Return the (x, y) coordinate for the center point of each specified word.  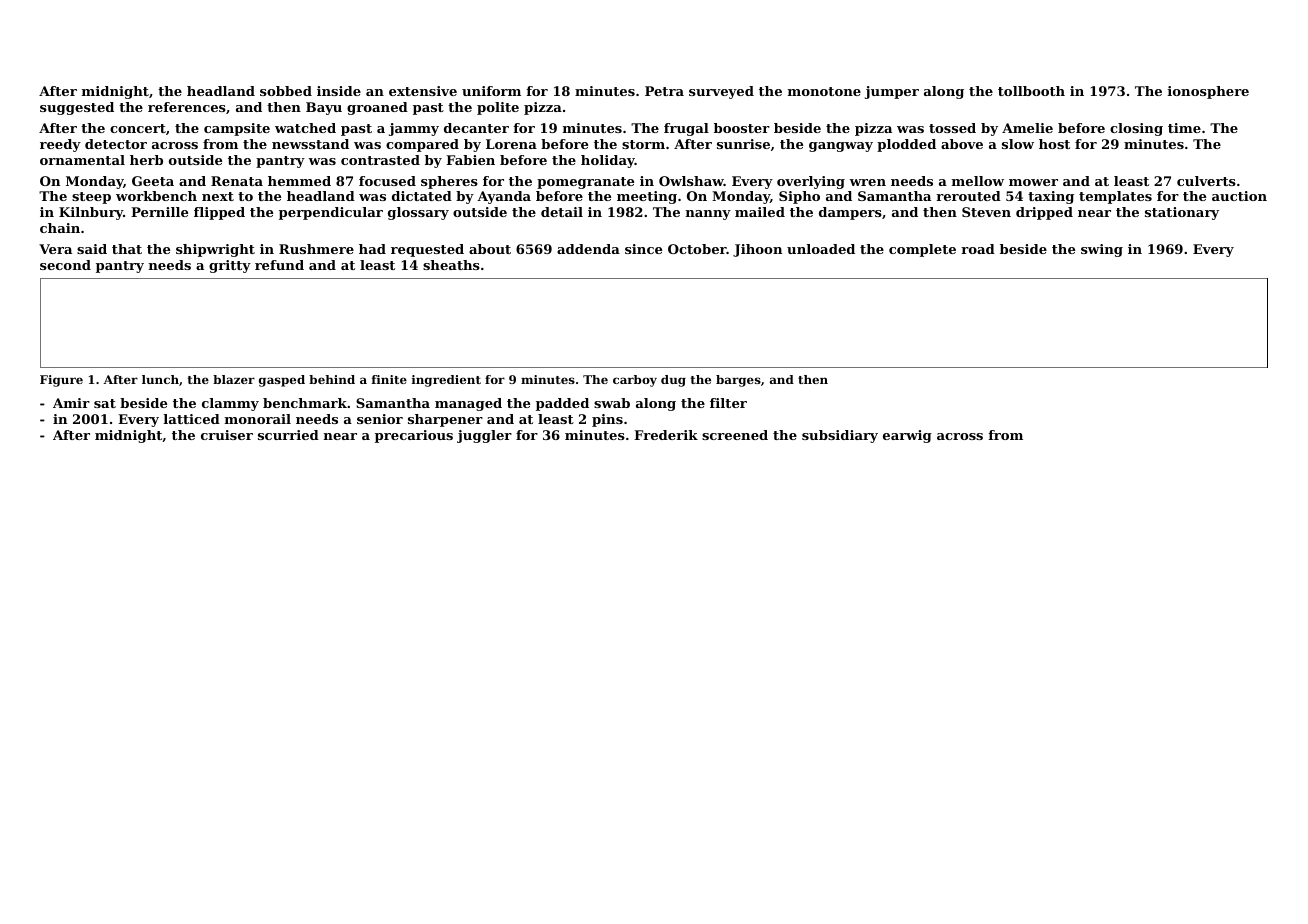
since (643, 249)
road (978, 249)
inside (339, 91)
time (1184, 128)
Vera (55, 249)
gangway (841, 147)
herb (146, 160)
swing (1102, 250)
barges (738, 381)
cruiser (227, 435)
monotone (824, 91)
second (65, 265)
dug (673, 381)
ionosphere (1208, 92)
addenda (588, 249)
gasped (282, 381)
